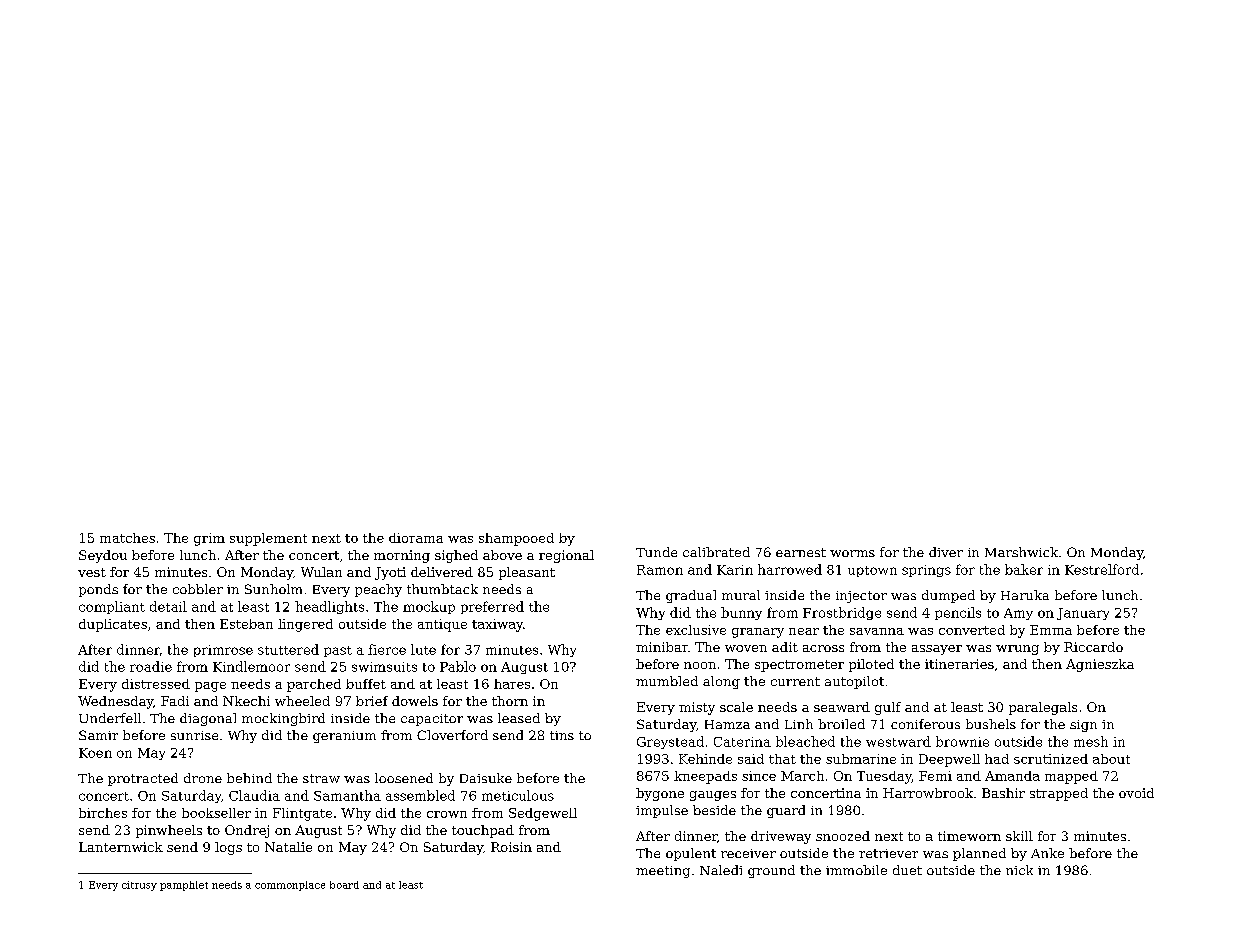 The height and width of the screenshot is (952, 1233). Describe the element at coordinates (741, 595) in the screenshot. I see `mural` at that location.
